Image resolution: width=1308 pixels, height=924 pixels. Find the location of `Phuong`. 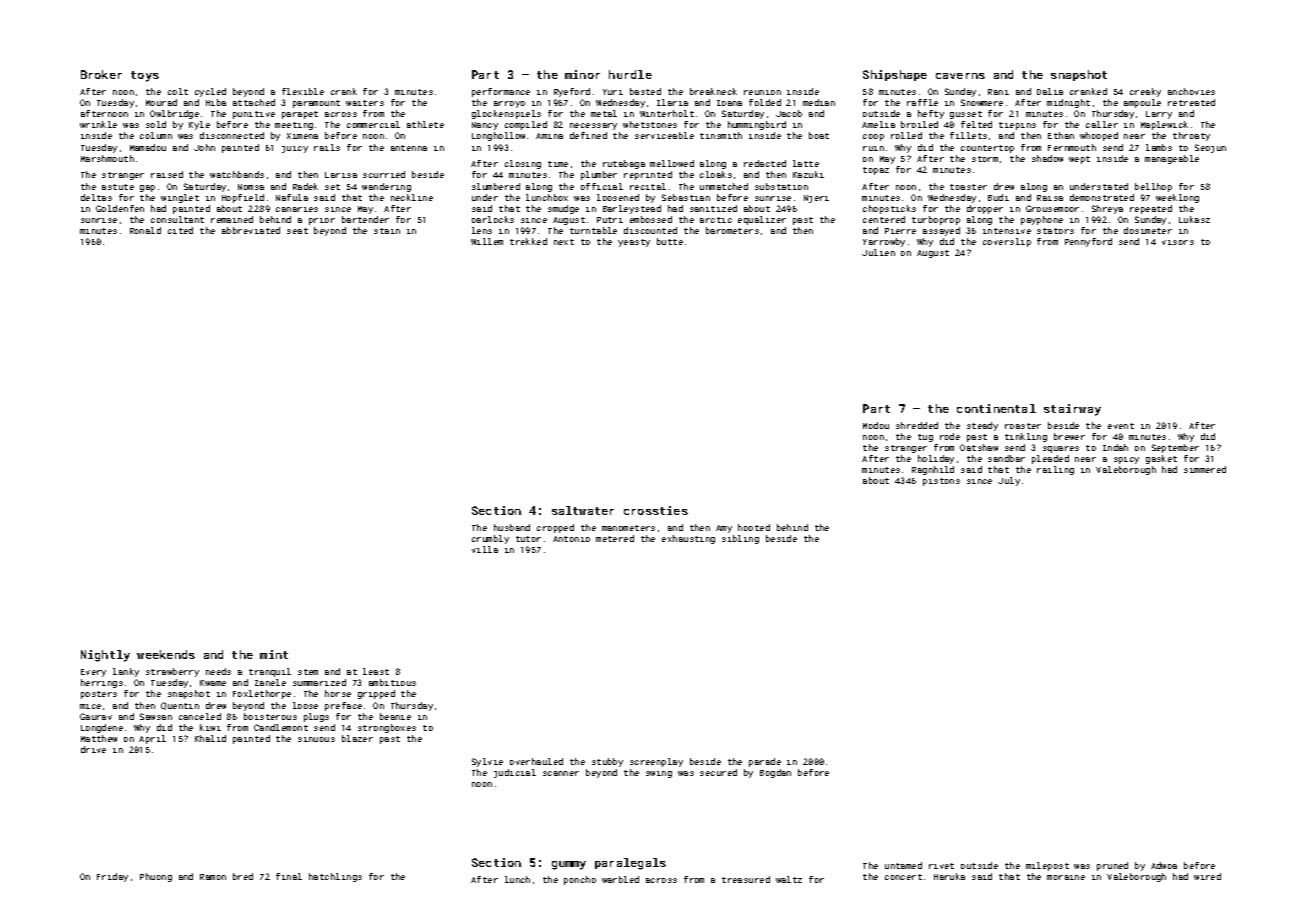

Phuong is located at coordinates (156, 877).
